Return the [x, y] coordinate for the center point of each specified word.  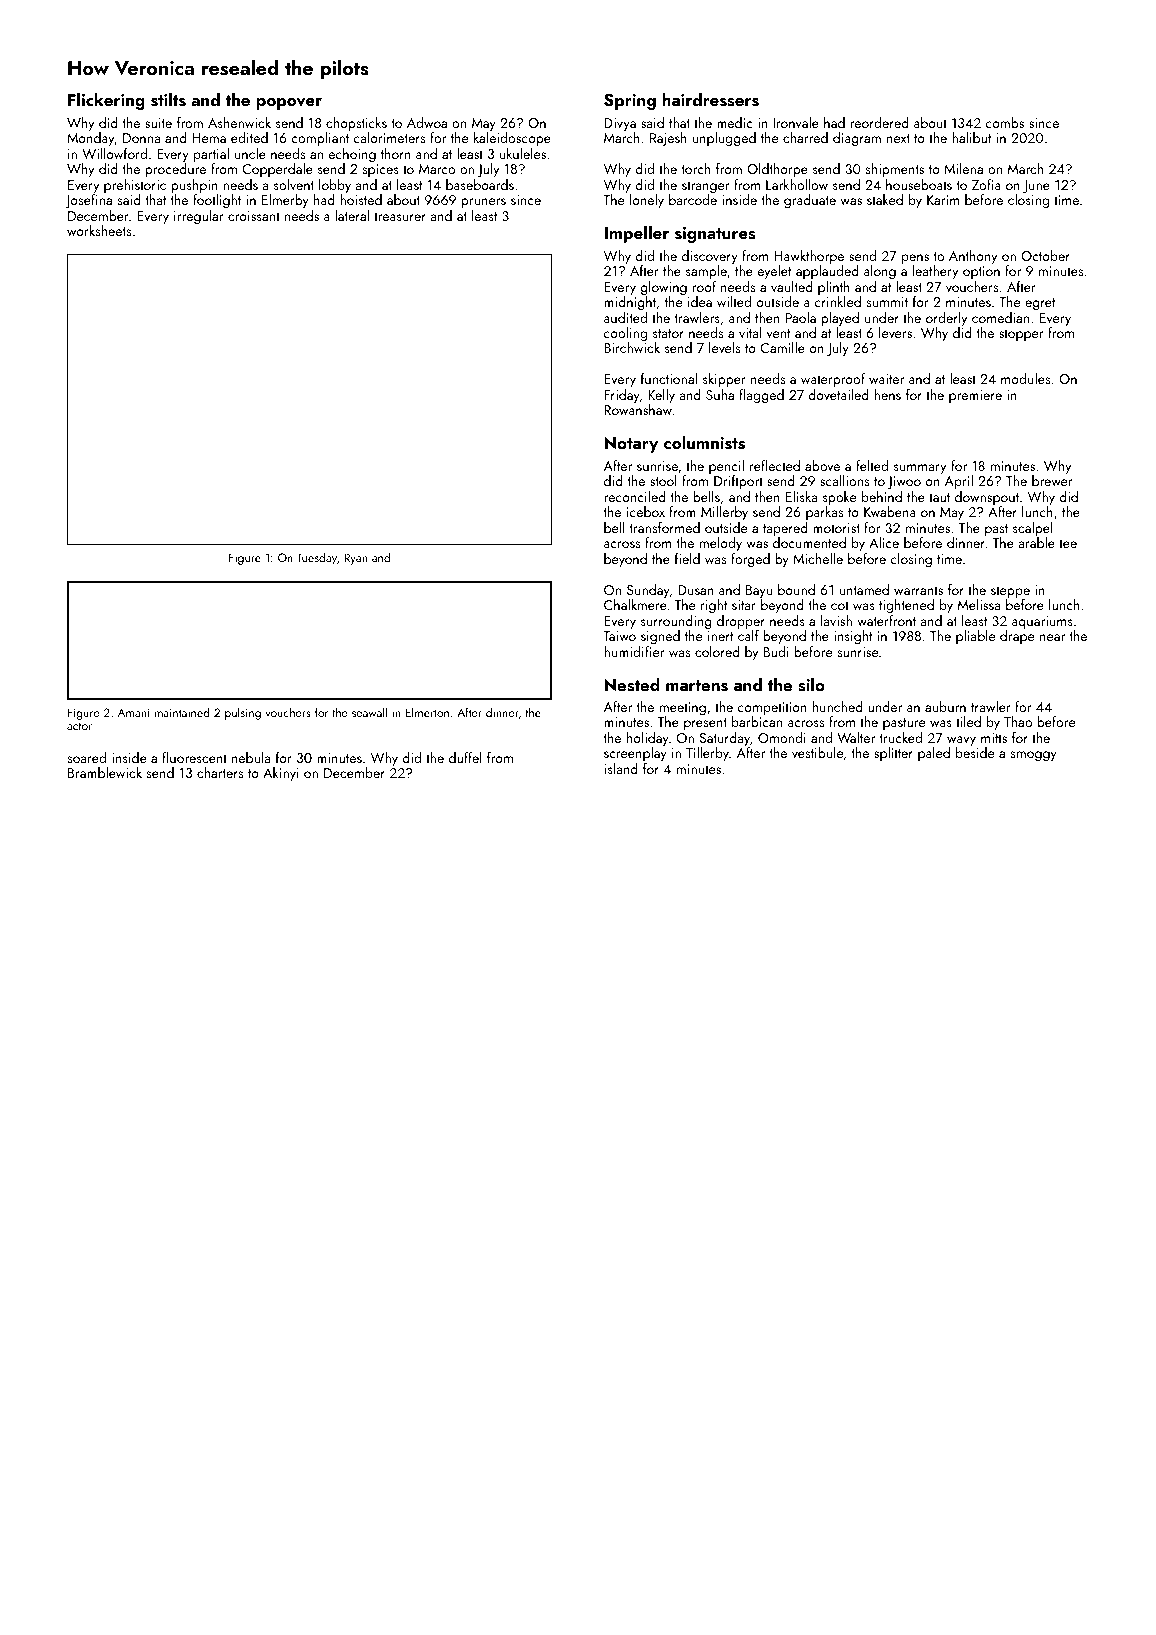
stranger [705, 187]
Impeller [637, 234]
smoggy [1033, 756]
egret [1040, 304]
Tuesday [317, 558]
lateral [352, 215]
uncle [250, 153]
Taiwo [619, 636]
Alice [884, 542]
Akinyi [281, 774]
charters [220, 772]
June [1036, 186]
